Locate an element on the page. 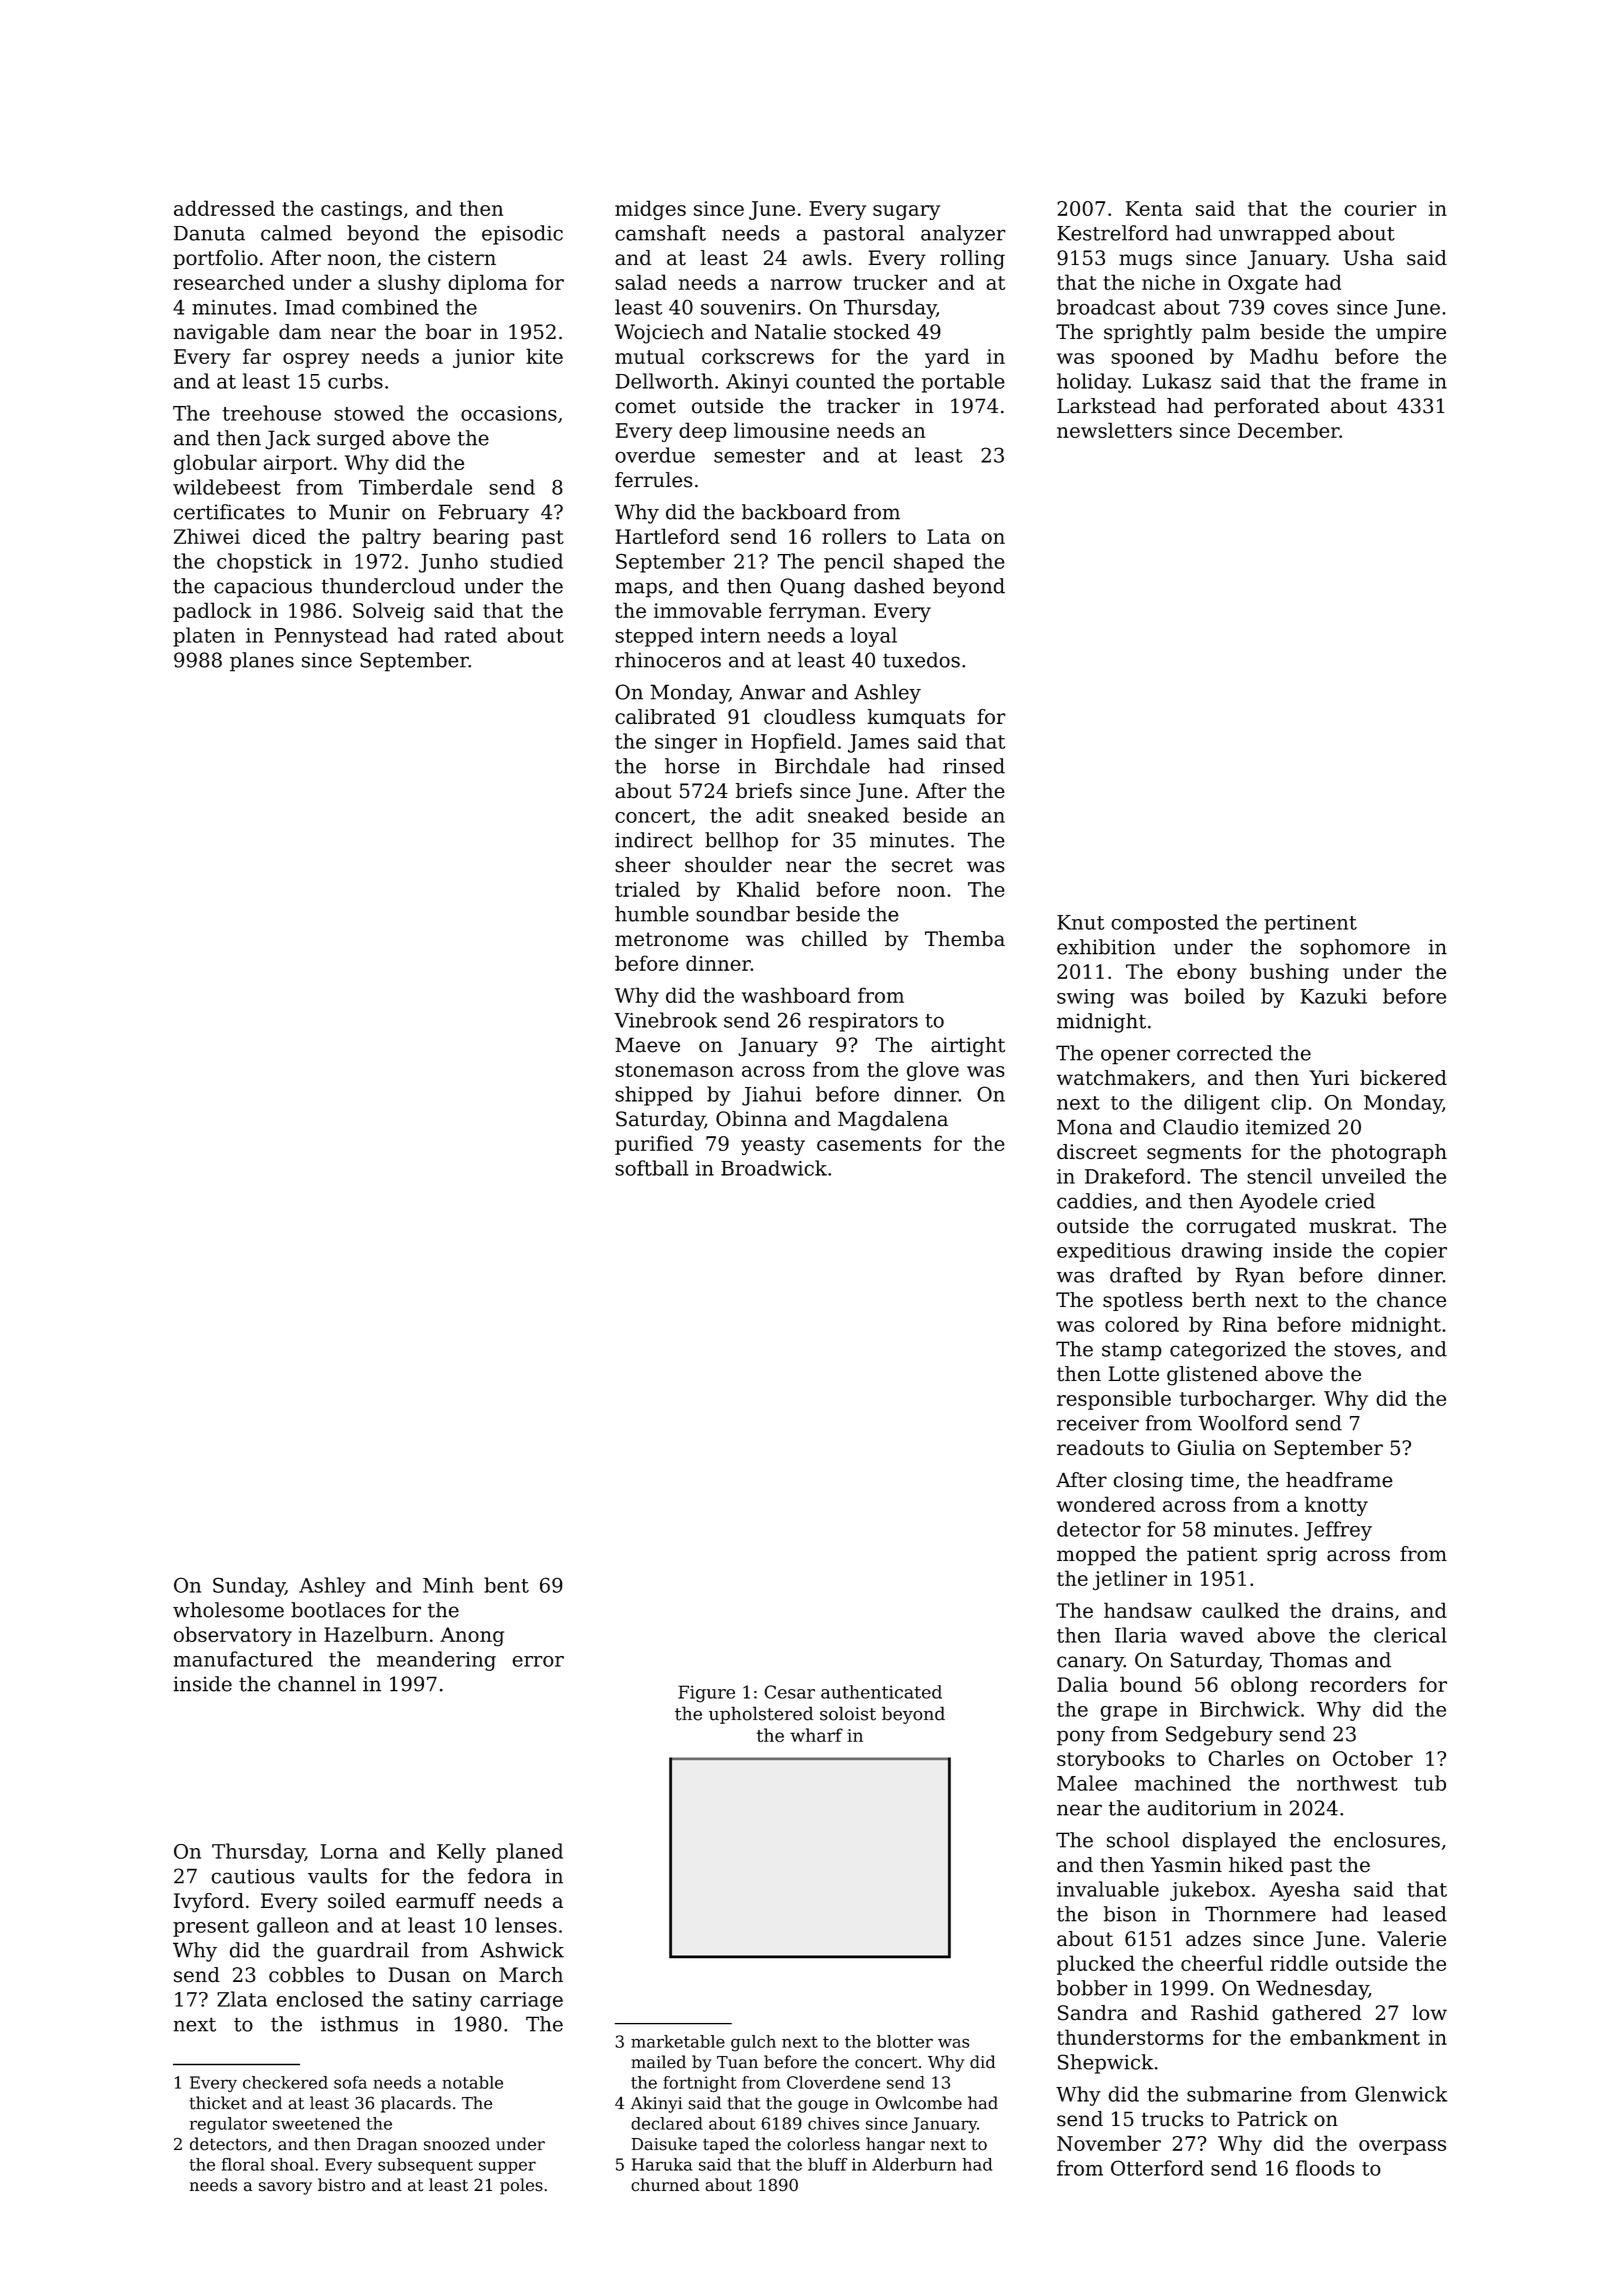  Usha is located at coordinates (1369, 258).
